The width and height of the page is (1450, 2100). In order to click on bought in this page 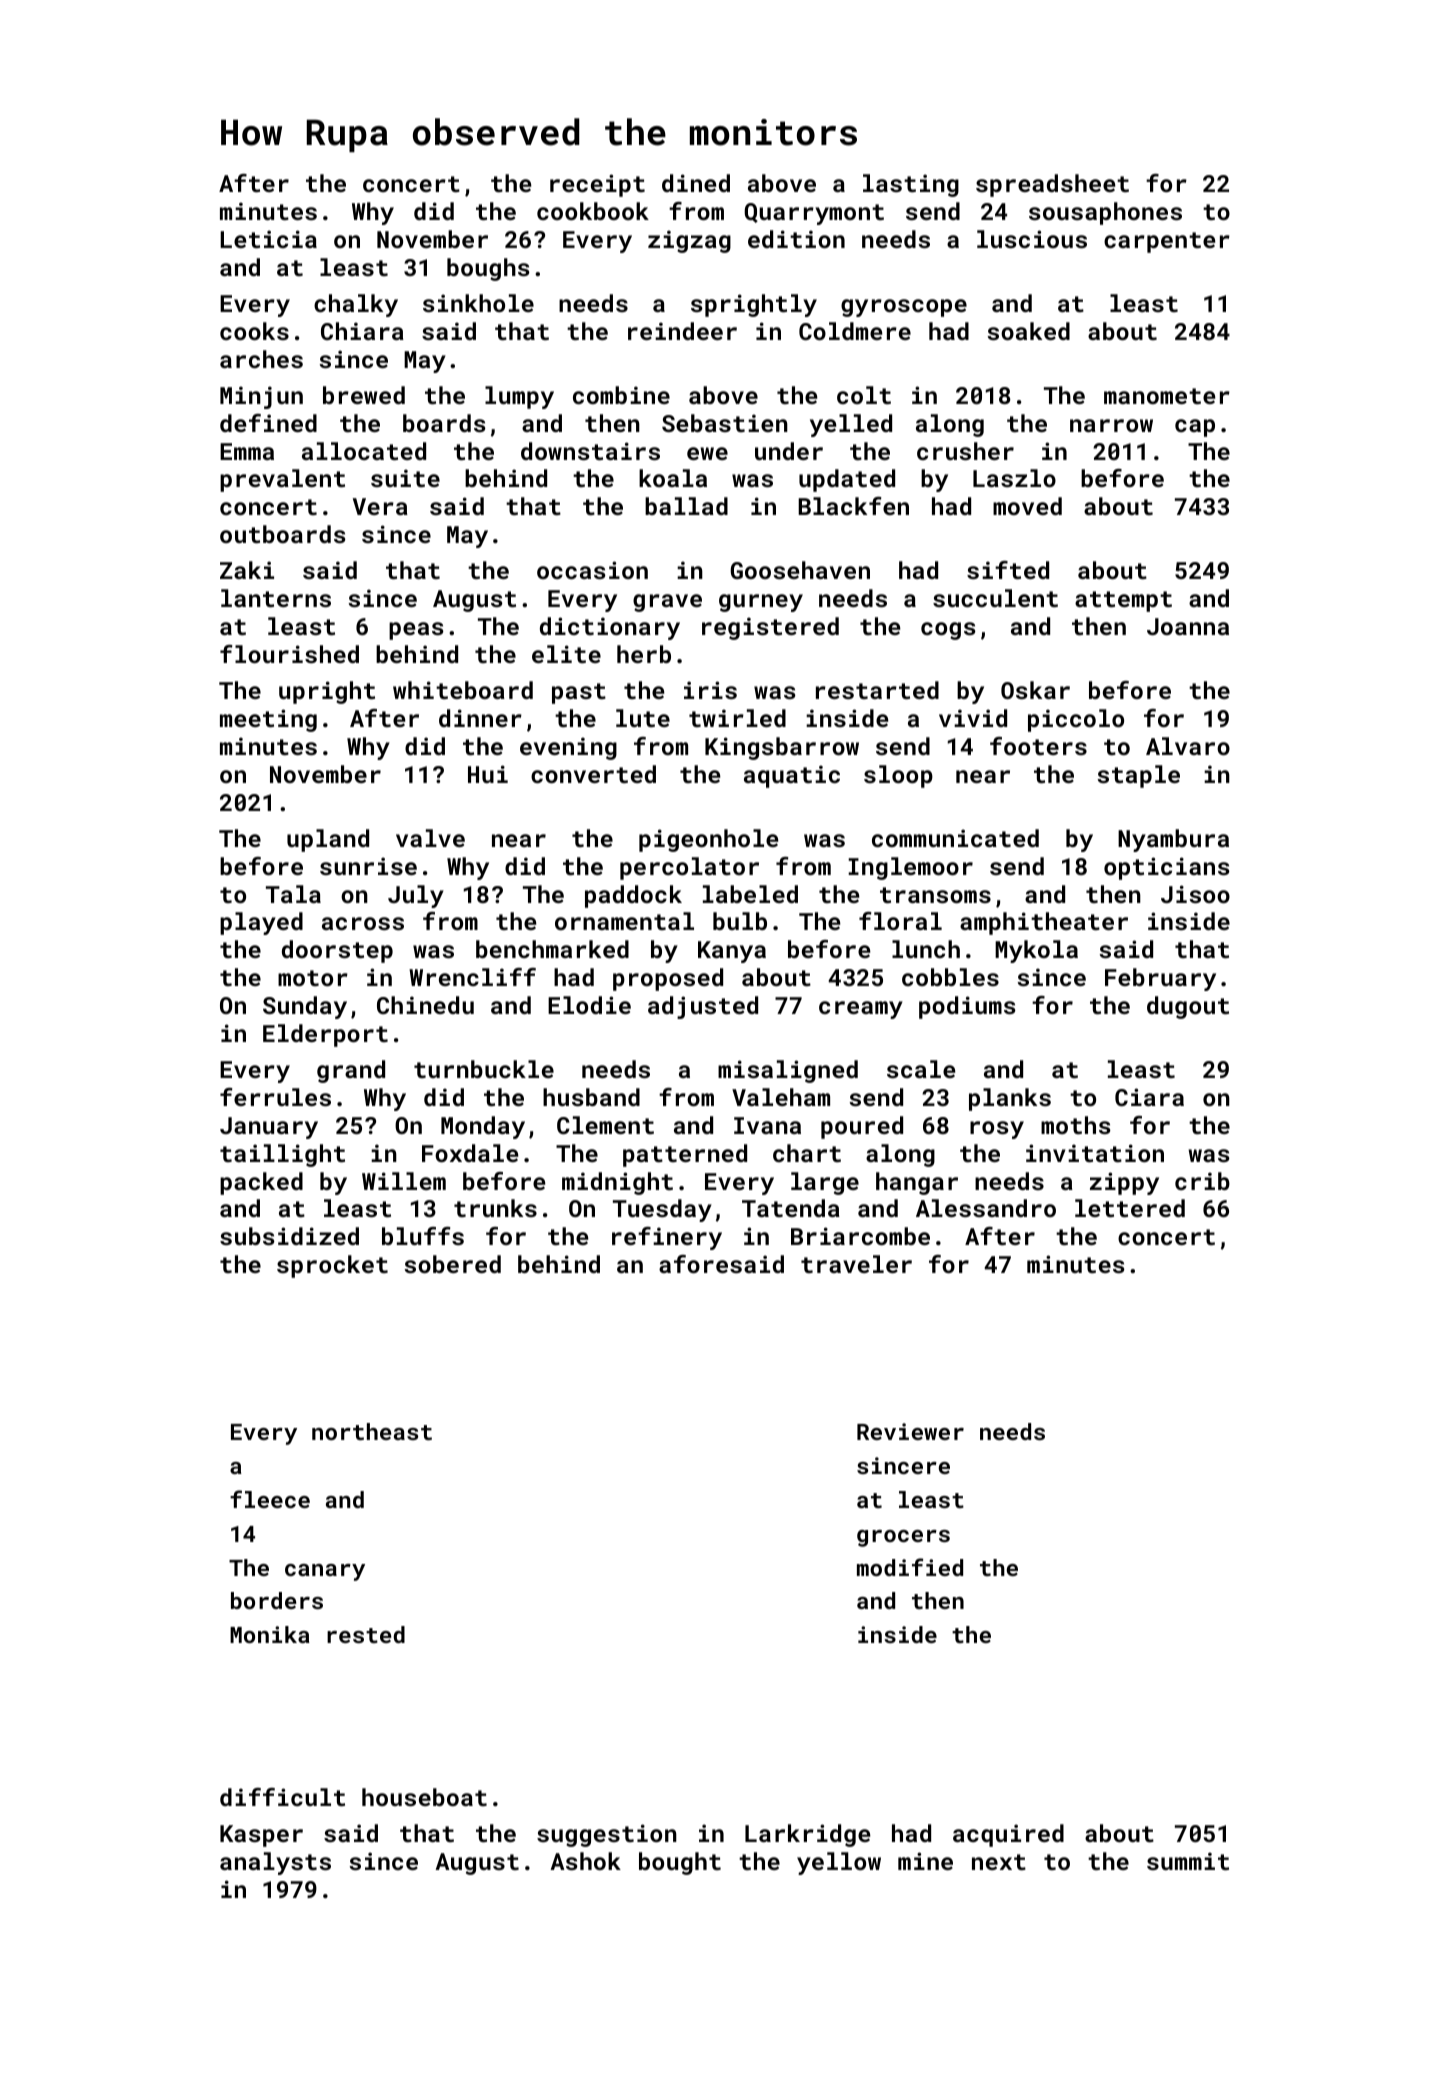, I will do `click(680, 1863)`.
